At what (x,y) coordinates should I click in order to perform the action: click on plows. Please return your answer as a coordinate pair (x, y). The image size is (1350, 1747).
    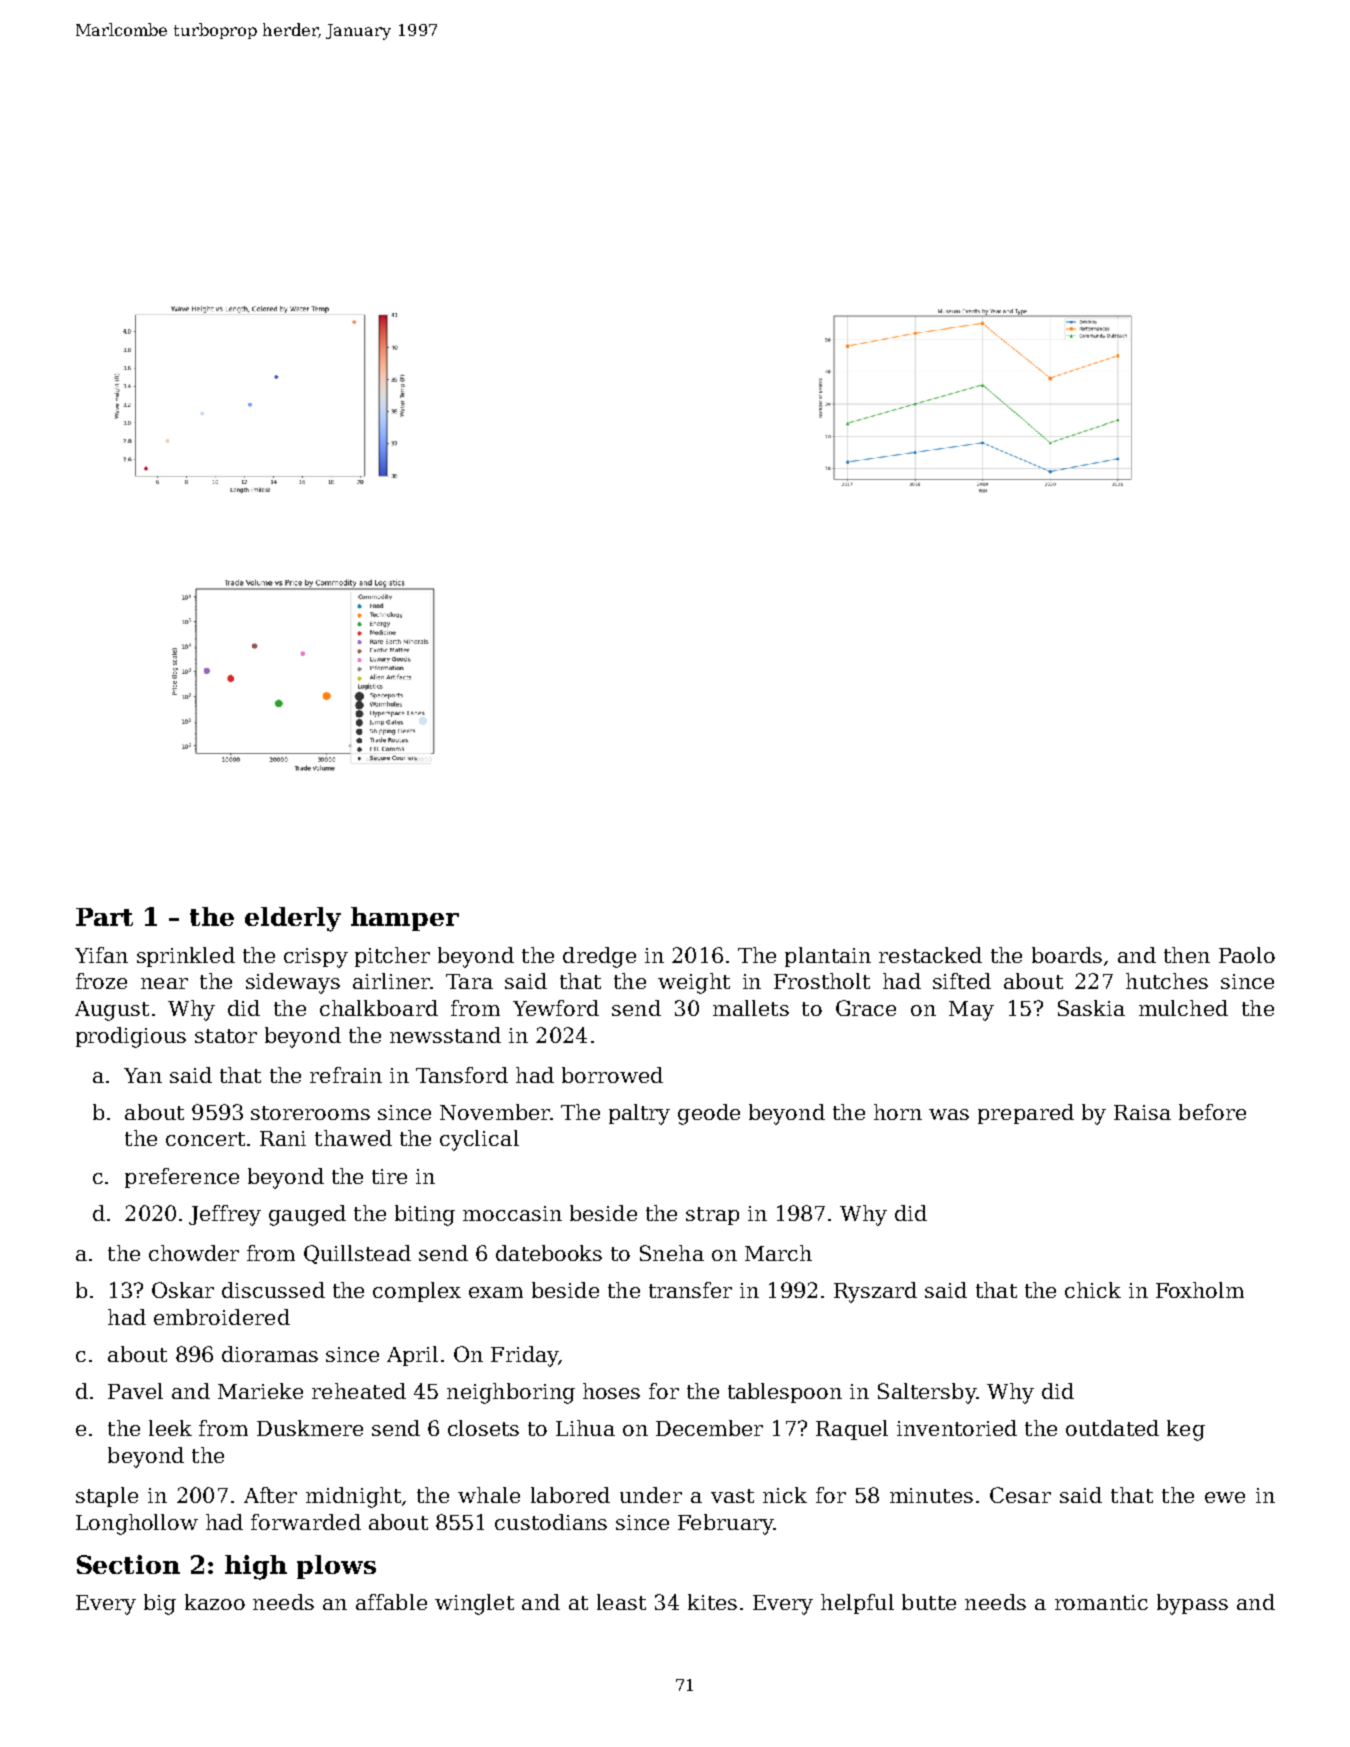
    Looking at the image, I should click on (336, 1567).
